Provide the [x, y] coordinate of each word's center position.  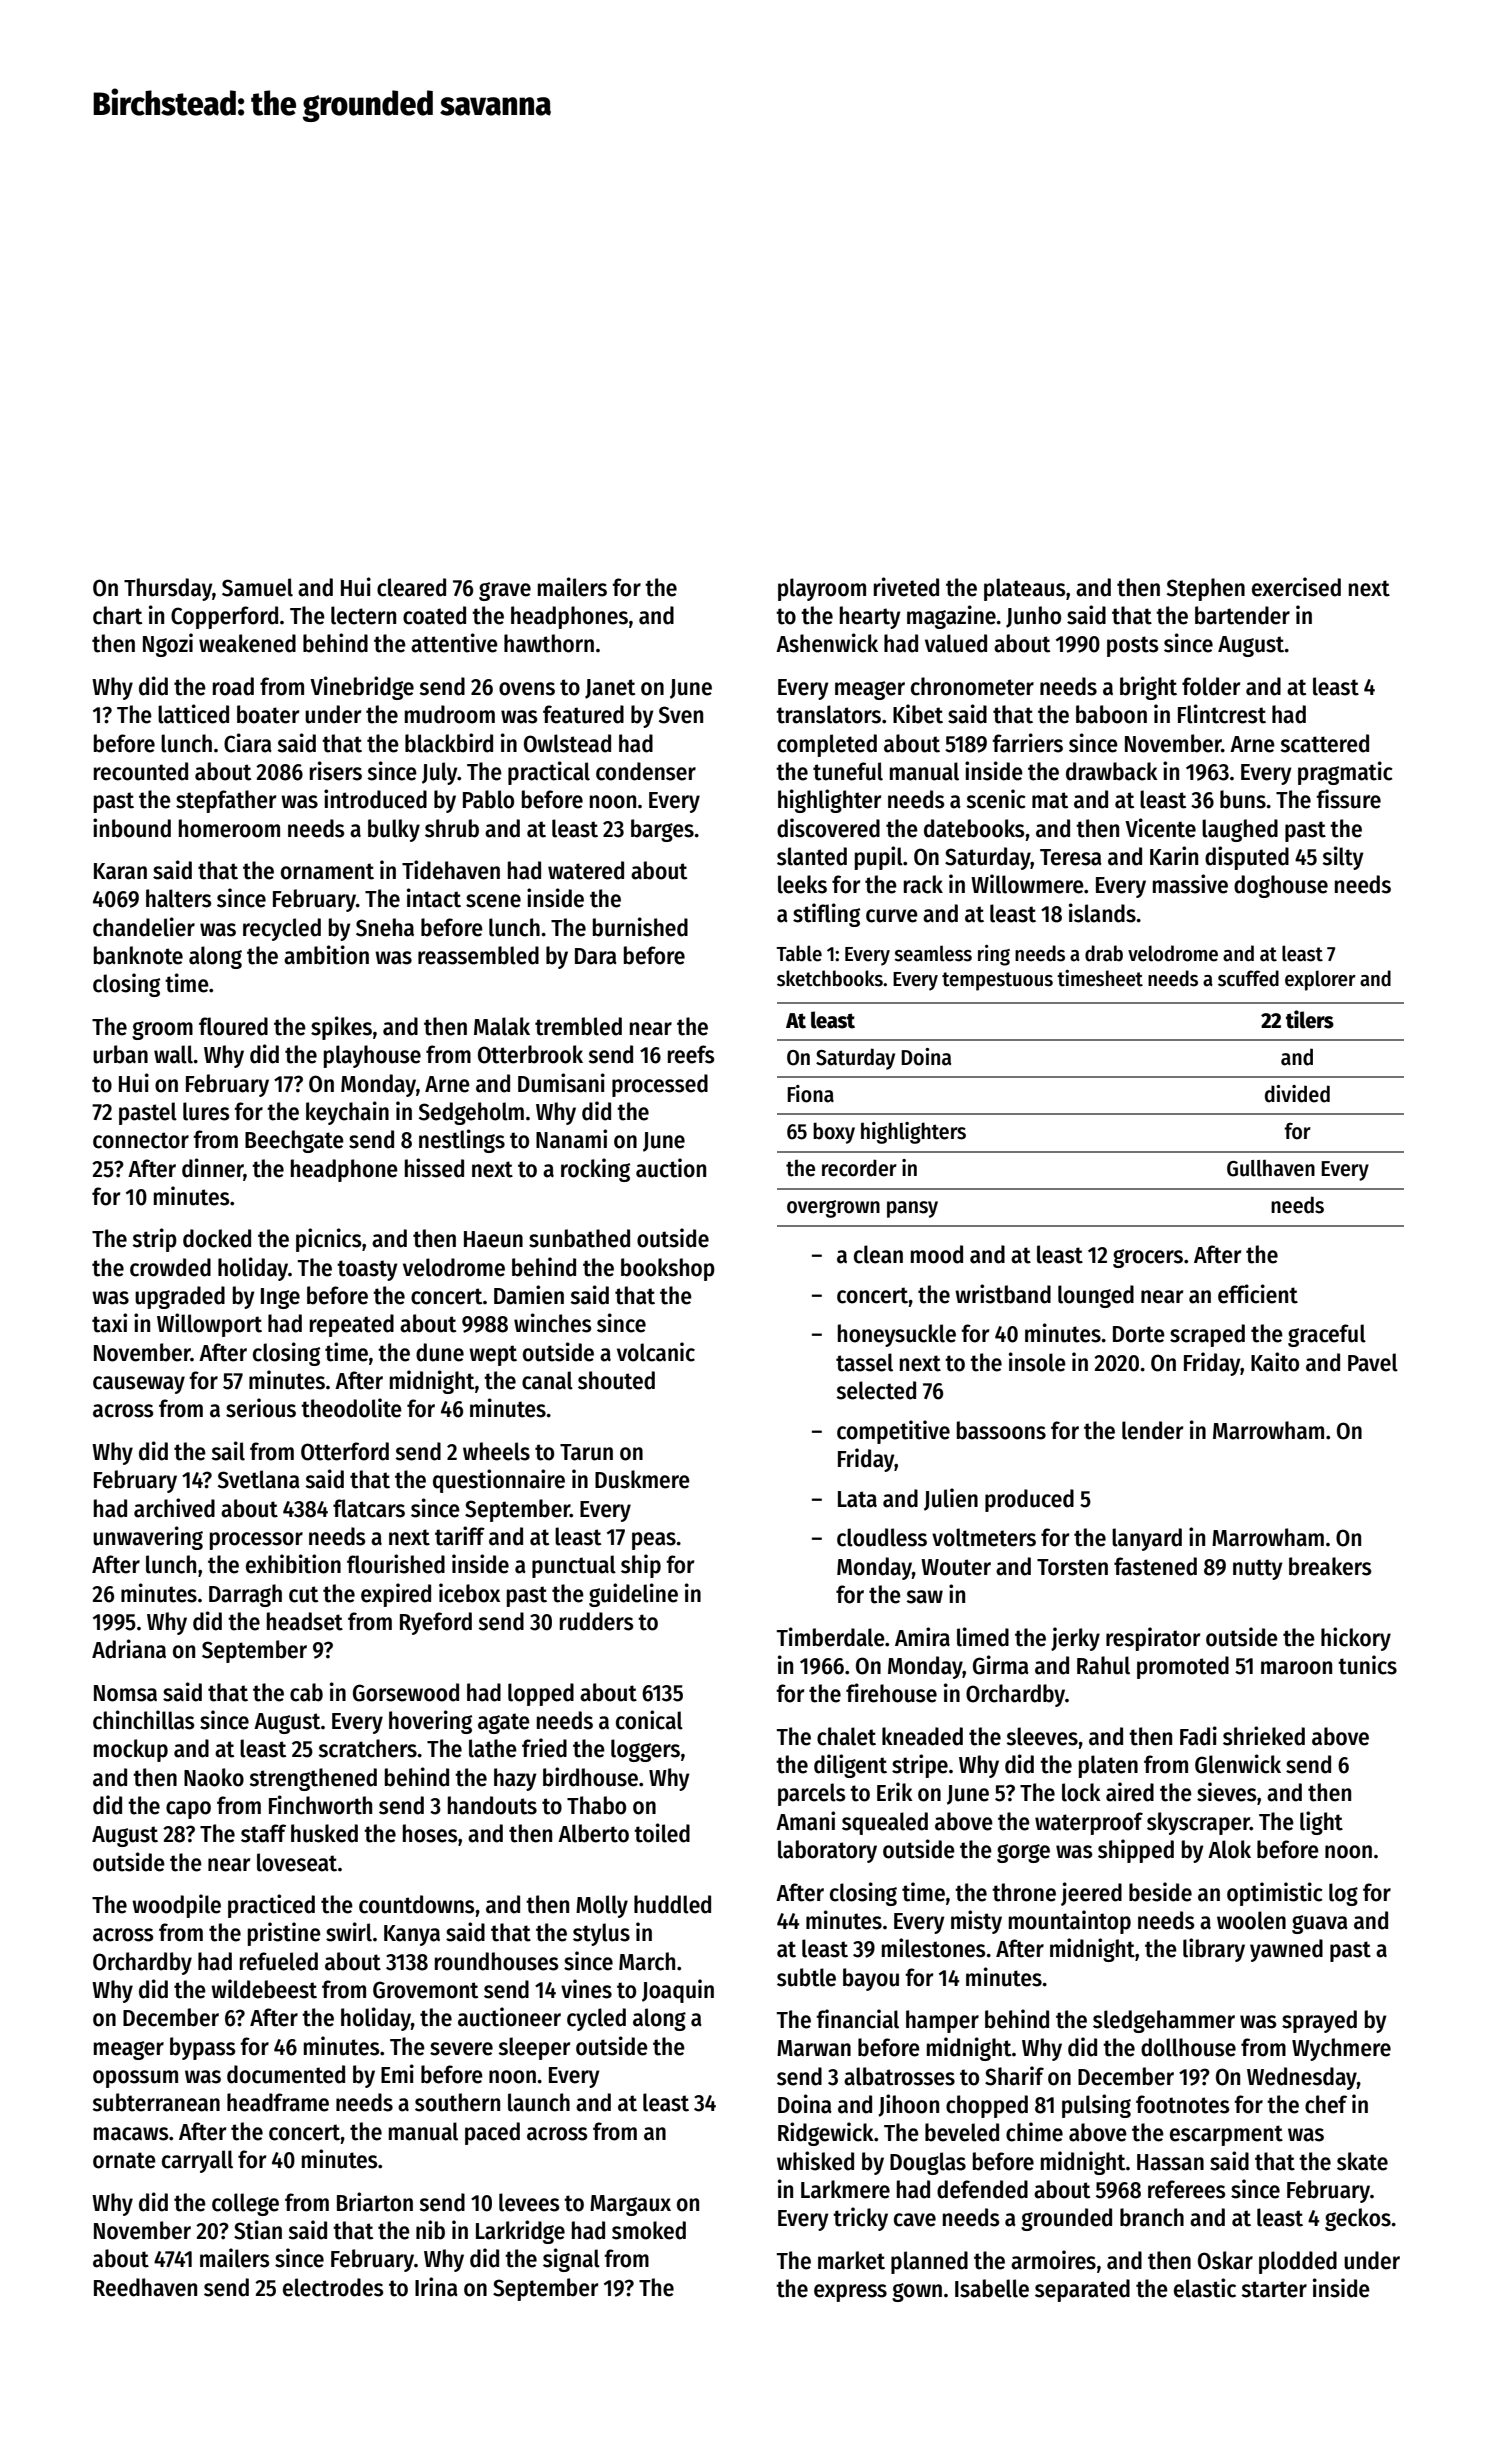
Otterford [345, 1451]
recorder [859, 1168]
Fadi [1198, 1736]
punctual [574, 1566]
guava [1320, 1924]
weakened [247, 643]
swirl [349, 1932]
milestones [934, 1948]
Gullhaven [1271, 1168]
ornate [124, 2160]
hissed [434, 1168]
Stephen [1206, 589]
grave [505, 591]
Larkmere [845, 2189]
